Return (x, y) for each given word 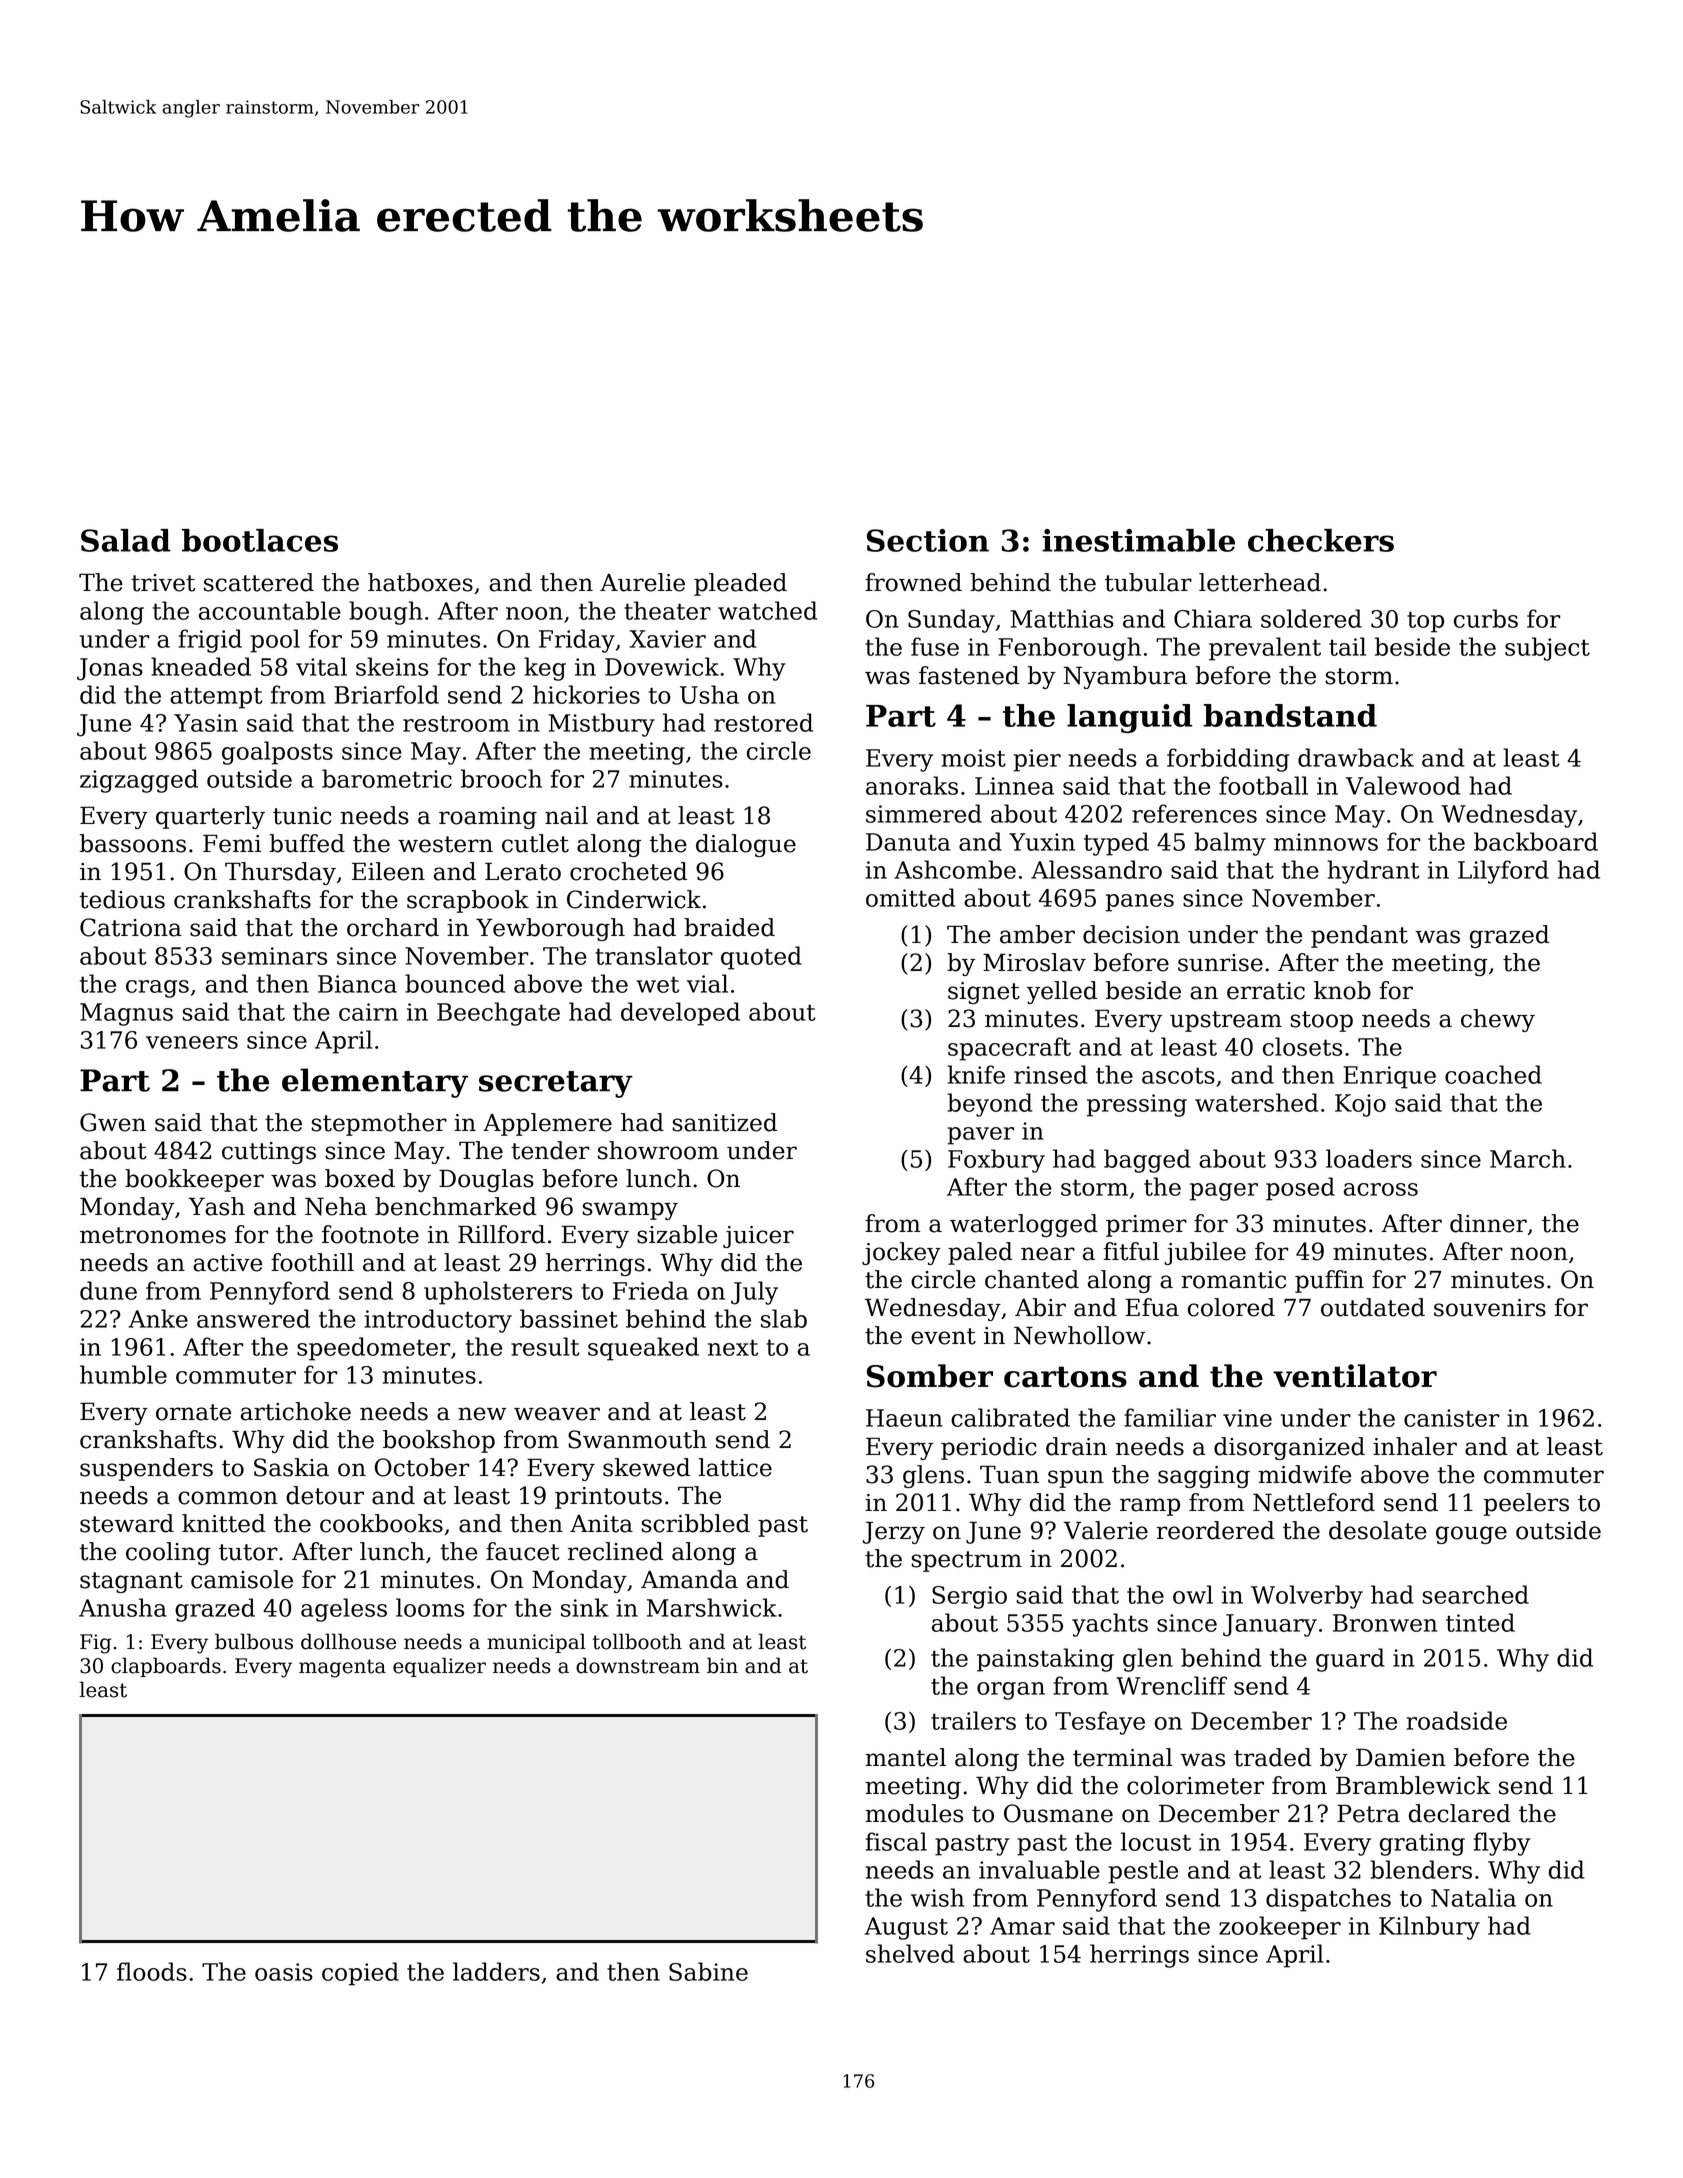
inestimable (1138, 540)
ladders (496, 1971)
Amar (1022, 1926)
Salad (126, 540)
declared (1460, 1813)
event (943, 1336)
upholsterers (498, 1293)
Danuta (908, 842)
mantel (905, 1757)
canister (1451, 1418)
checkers (1321, 540)
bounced (455, 983)
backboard (1536, 841)
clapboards (166, 1667)
